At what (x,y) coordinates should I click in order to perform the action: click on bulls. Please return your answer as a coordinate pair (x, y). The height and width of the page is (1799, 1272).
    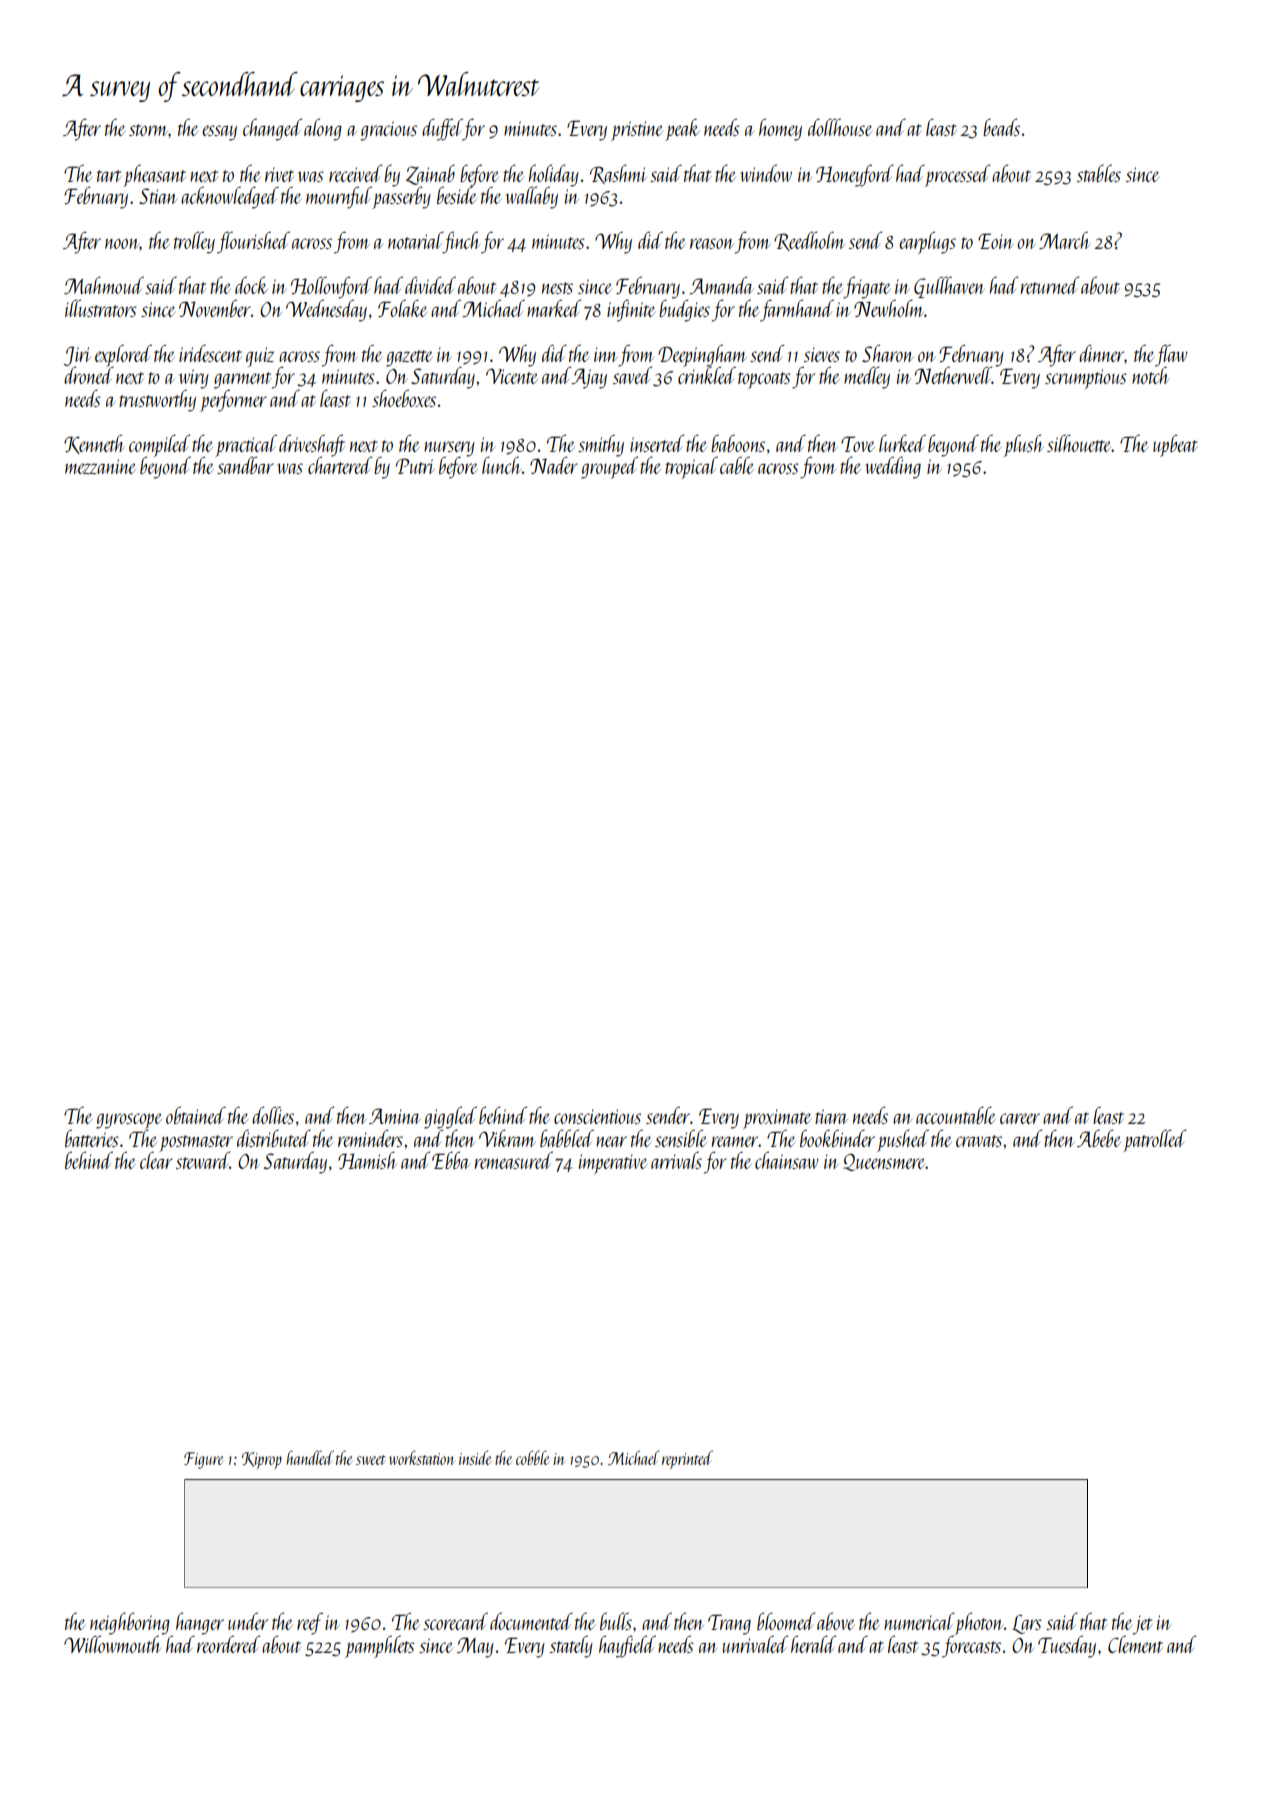
    Looking at the image, I should click on (616, 1621).
